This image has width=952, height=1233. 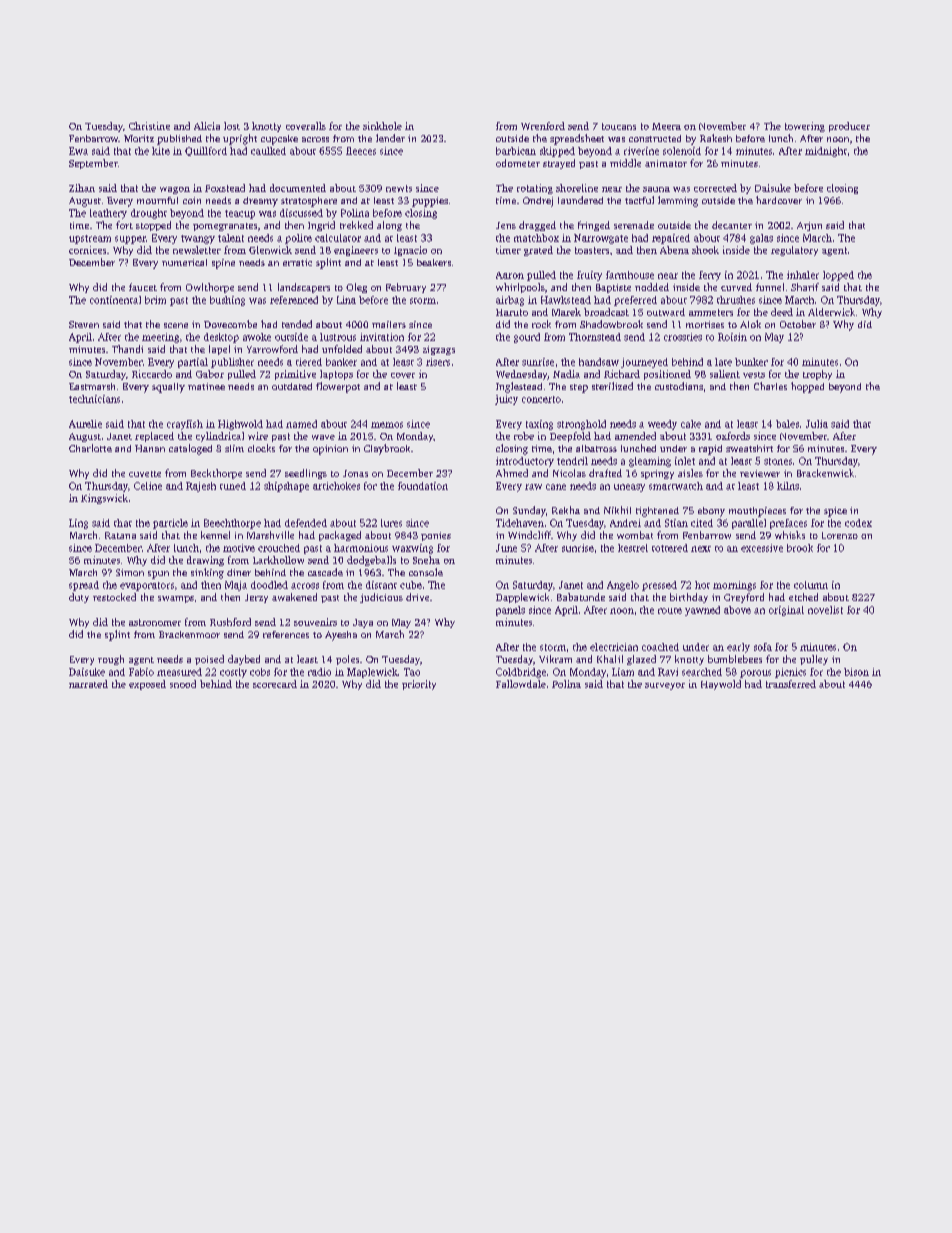 I want to click on Beechthorpe, so click(x=232, y=524).
